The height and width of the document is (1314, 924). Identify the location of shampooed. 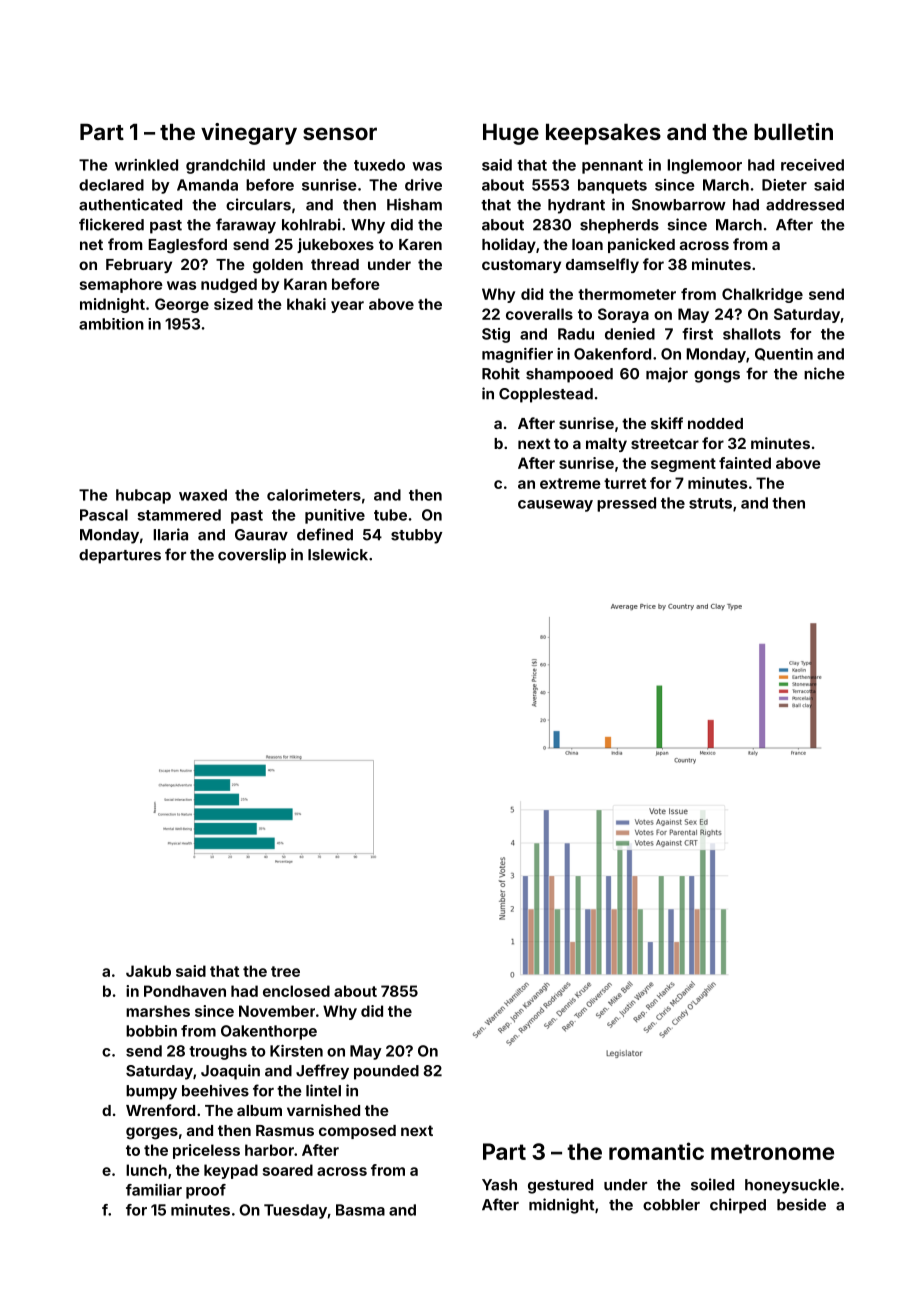
(569, 375).
